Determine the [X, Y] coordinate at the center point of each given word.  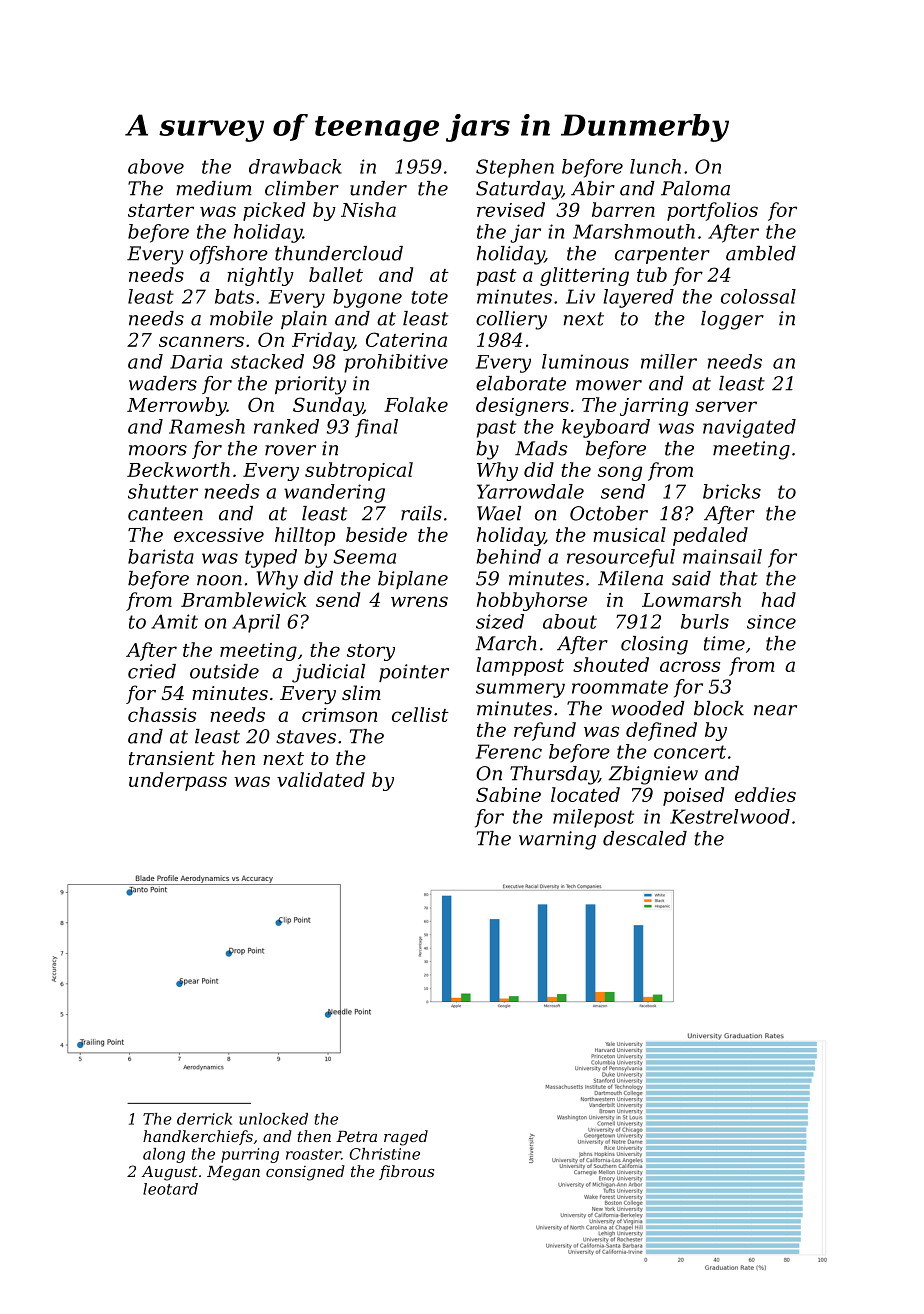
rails [421, 513]
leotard [170, 1189]
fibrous [406, 1172]
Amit [174, 621]
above [156, 166]
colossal [758, 296]
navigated [749, 428]
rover [290, 450]
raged [406, 1138]
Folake [416, 404]
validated [321, 779]
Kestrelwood [730, 816]
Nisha [368, 209]
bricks [732, 491]
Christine [384, 1154]
